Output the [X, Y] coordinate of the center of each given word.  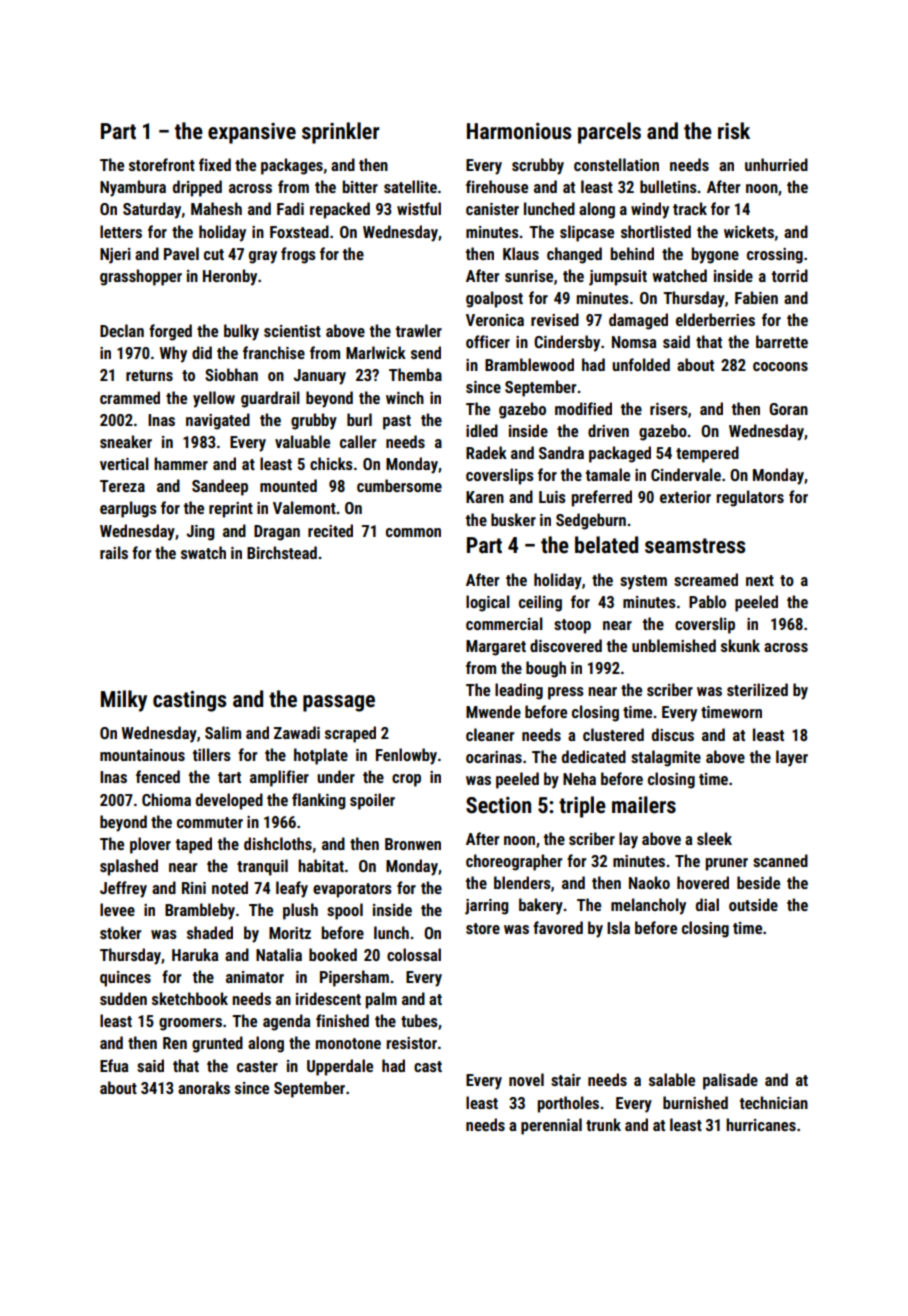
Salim [223, 732]
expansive [252, 133]
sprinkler [341, 133]
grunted [217, 1044]
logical [488, 603]
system [643, 582]
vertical [124, 463]
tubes [419, 1020]
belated [606, 545]
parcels [609, 133]
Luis [552, 497]
